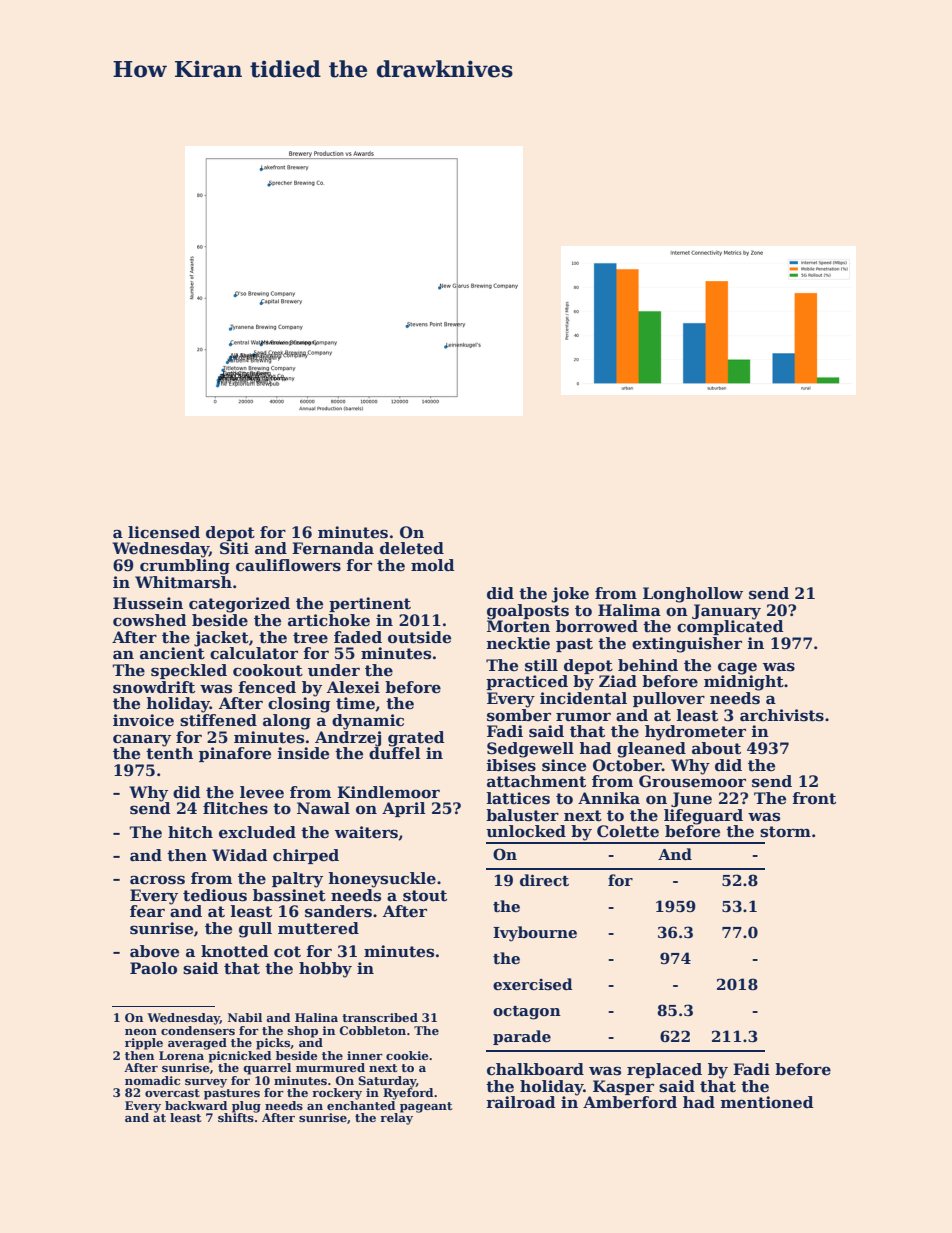 This screenshot has height=1233, width=952. What do you see at coordinates (246, 1107) in the screenshot?
I see `plug` at bounding box center [246, 1107].
